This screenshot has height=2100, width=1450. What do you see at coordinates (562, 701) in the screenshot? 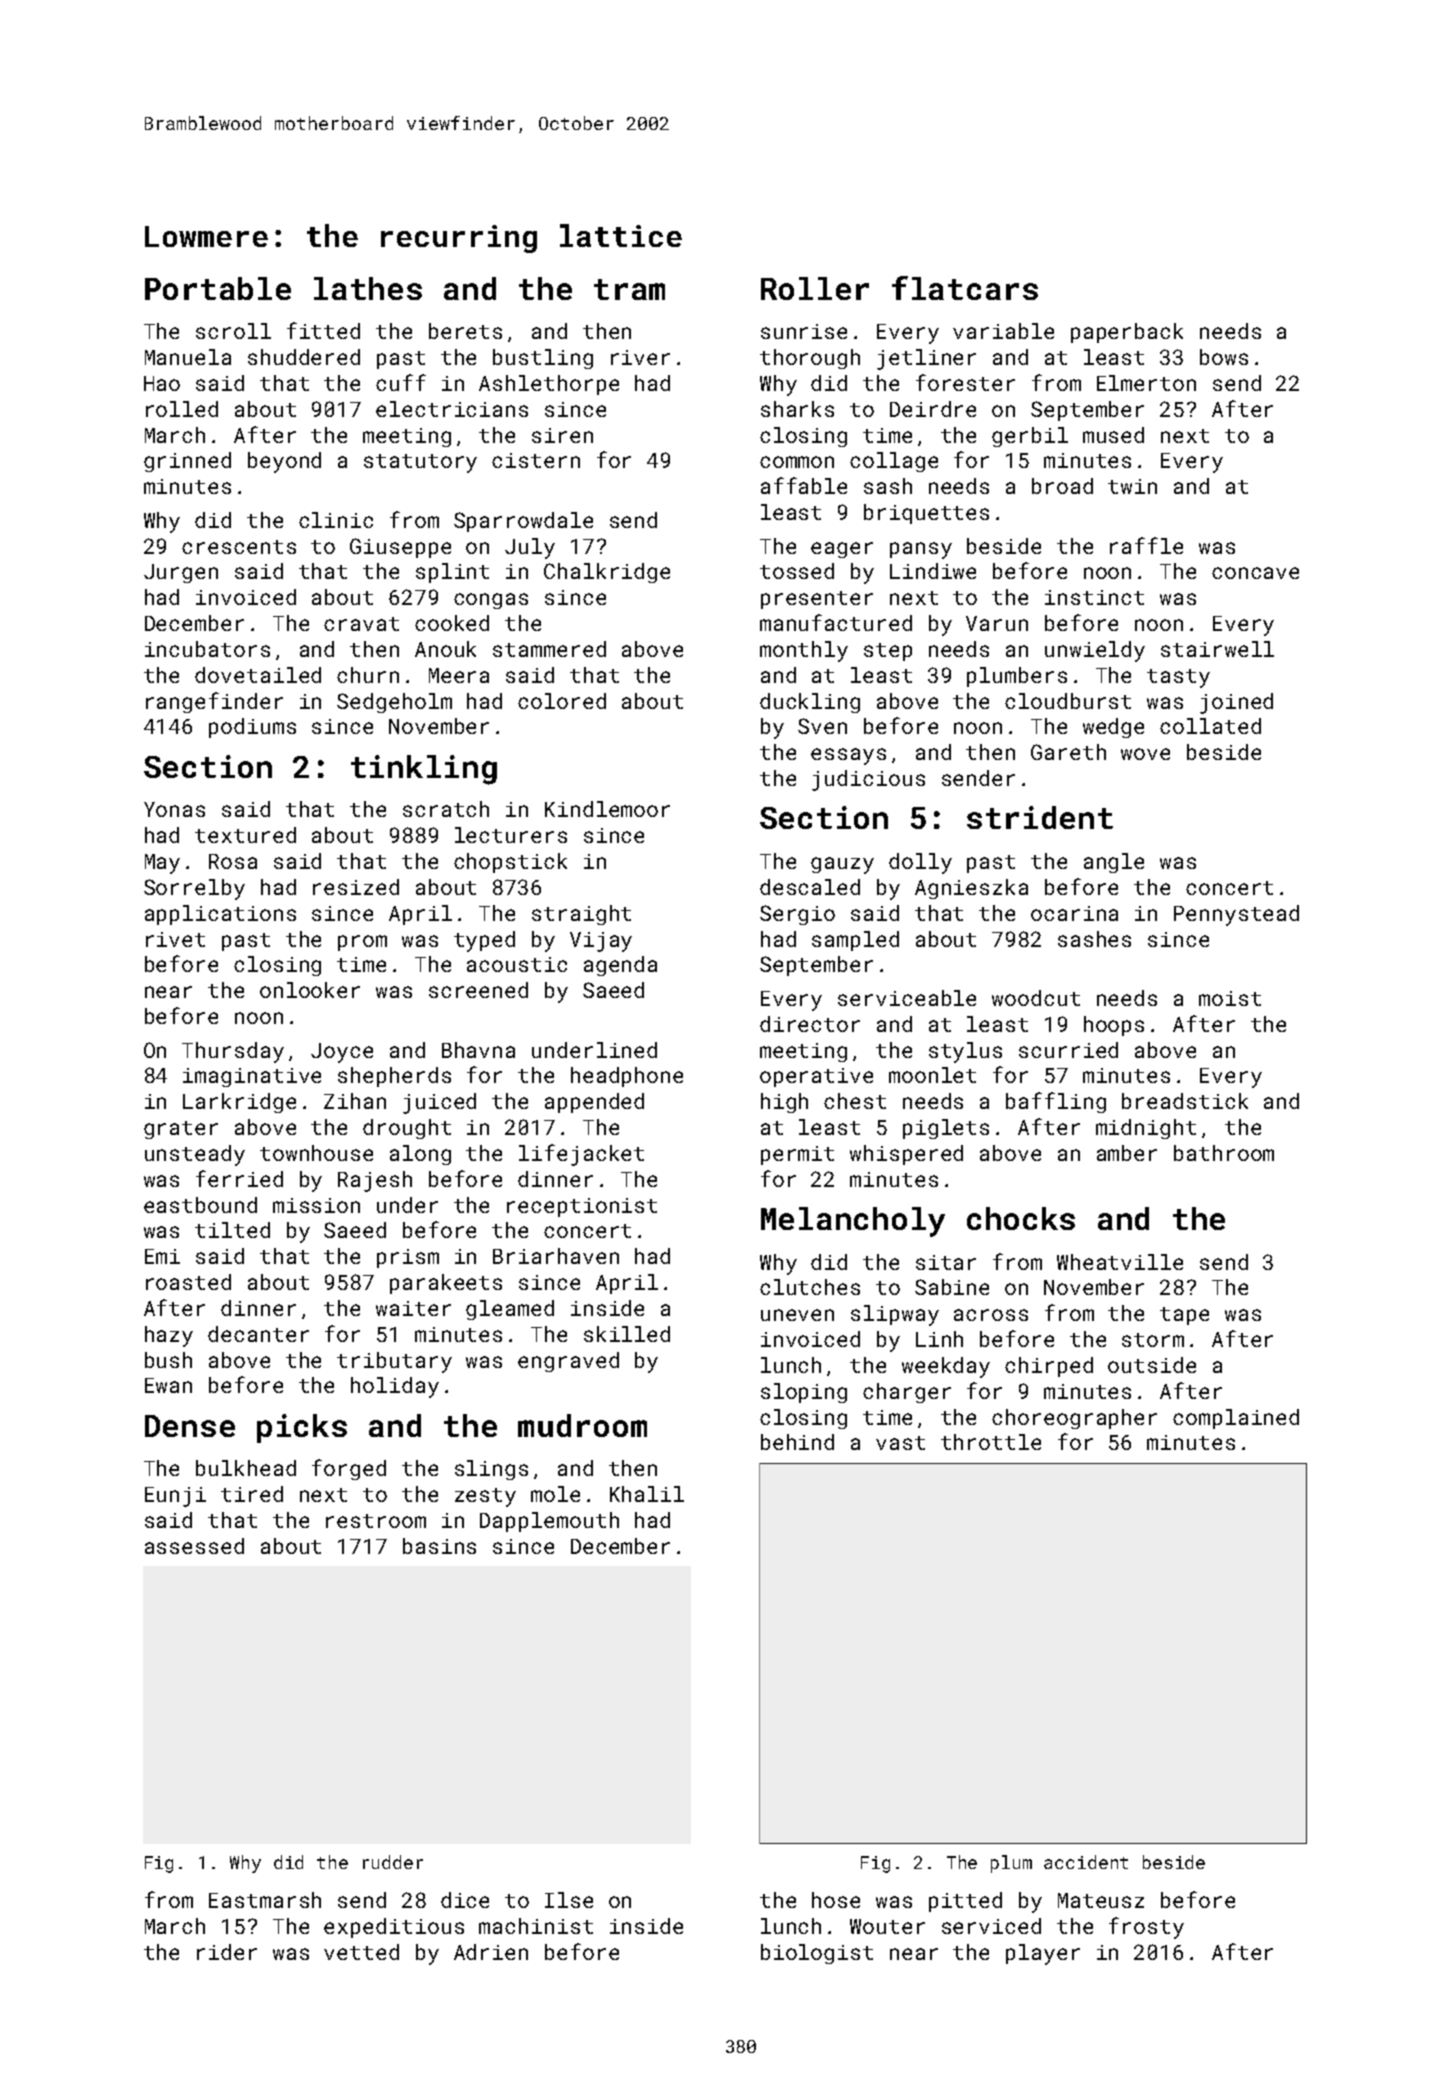
I see `colored` at bounding box center [562, 701].
